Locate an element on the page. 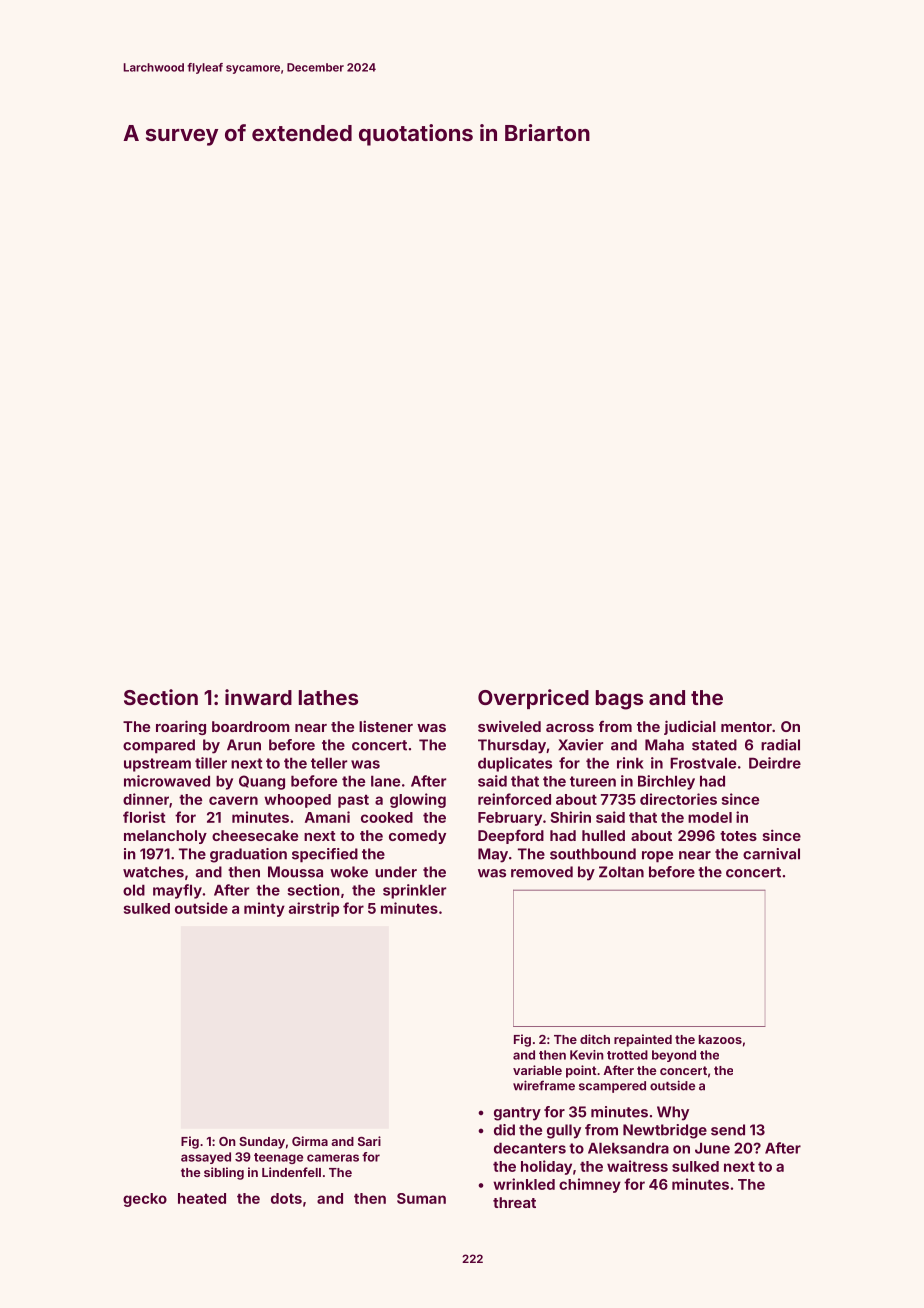  woke is located at coordinates (349, 872).
